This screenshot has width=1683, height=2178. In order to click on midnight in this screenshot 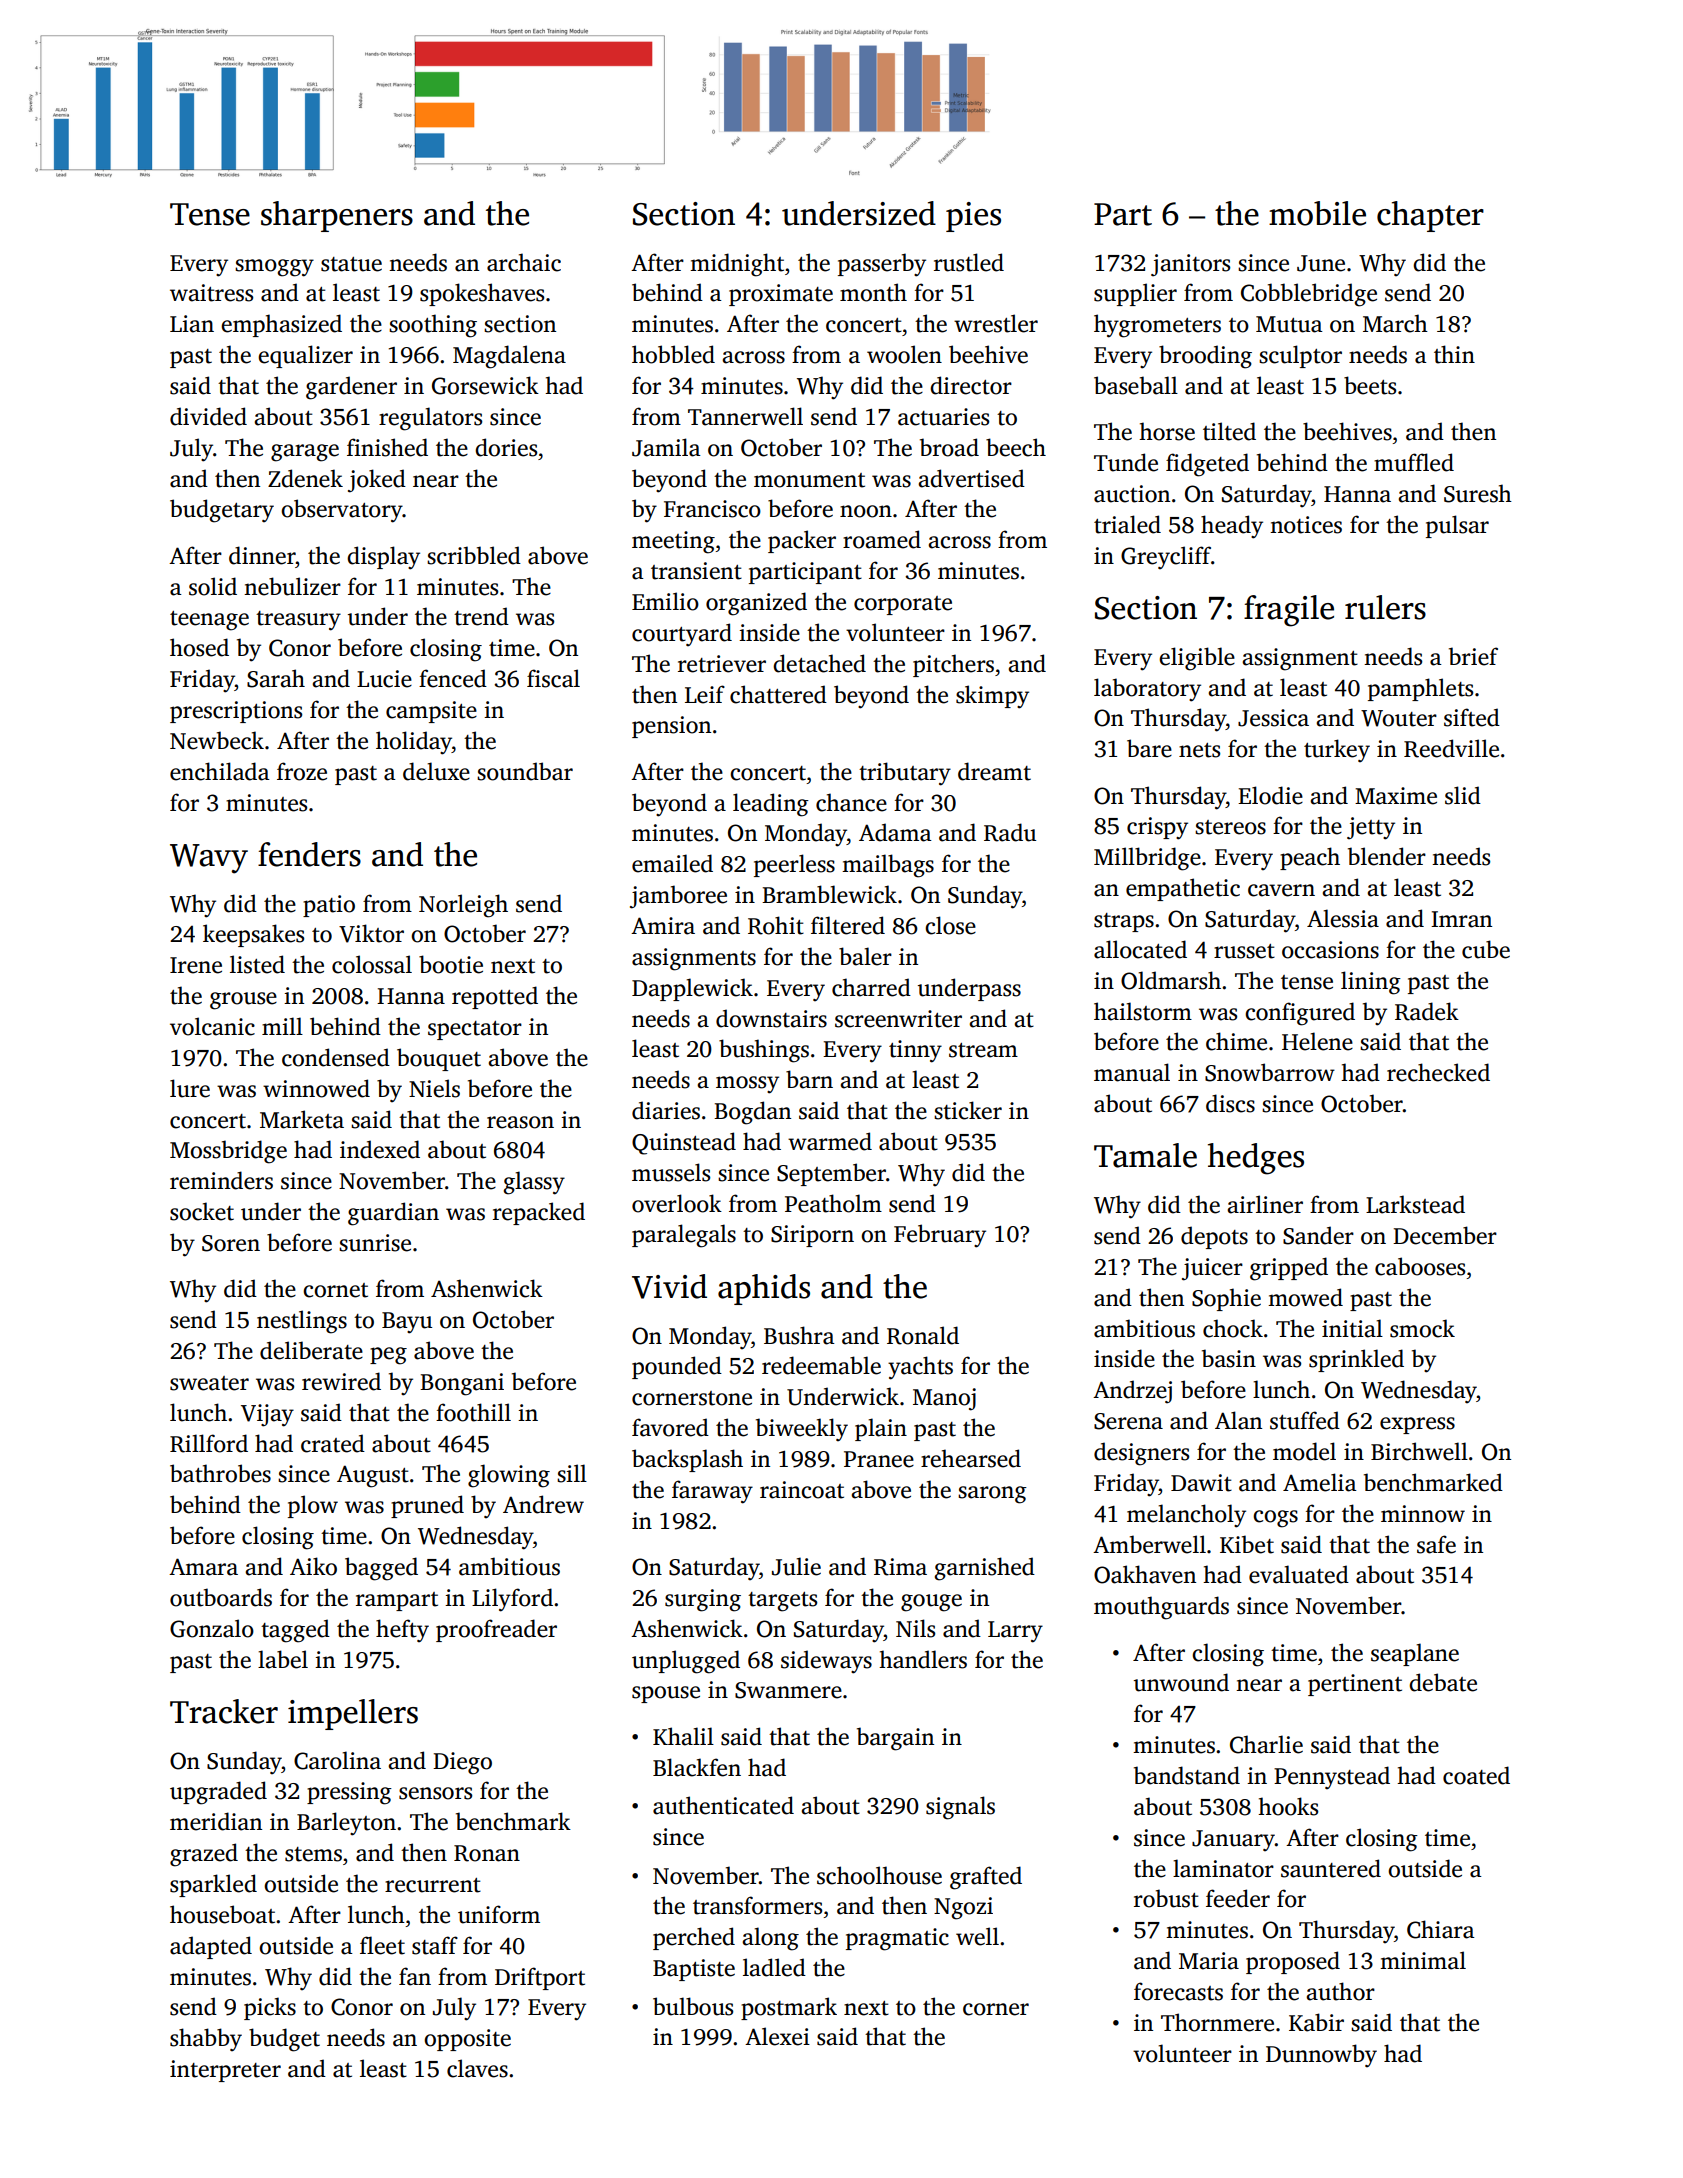, I will do `click(737, 265)`.
